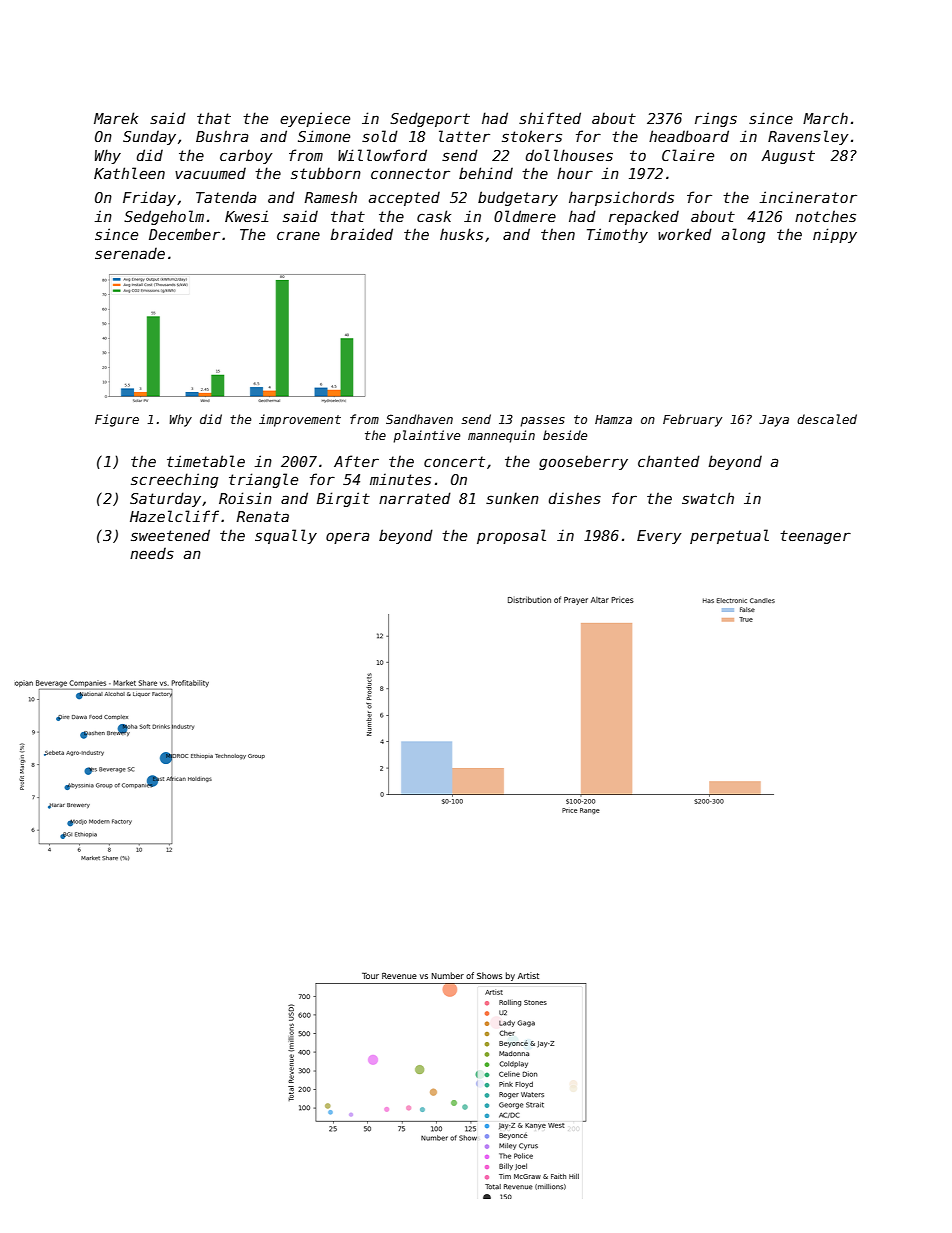 The width and height of the image is (952, 1233). Describe the element at coordinates (152, 553) in the image. I see `needs` at that location.
